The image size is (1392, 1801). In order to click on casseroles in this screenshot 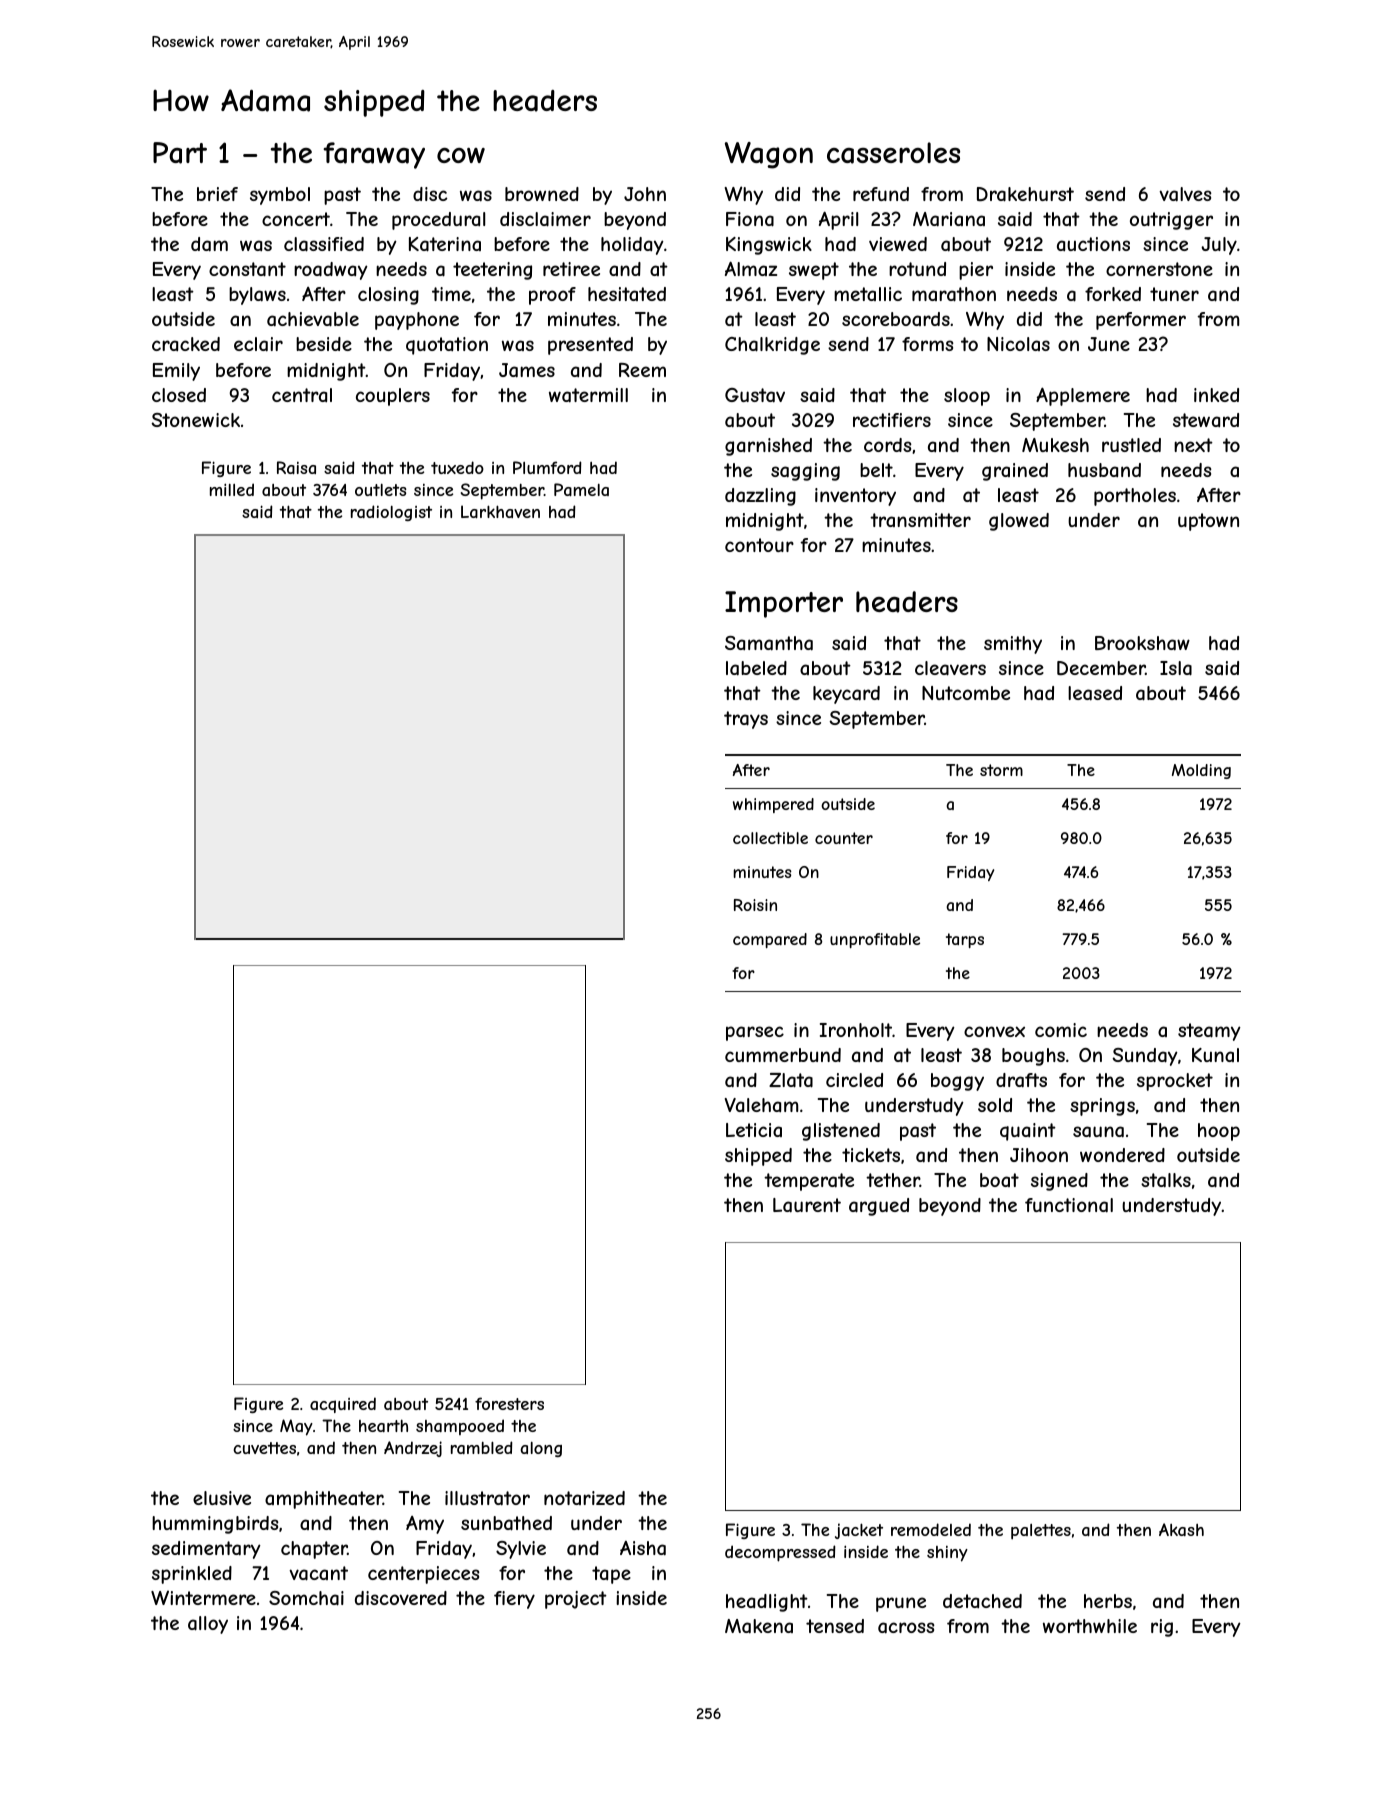, I will do `click(893, 153)`.
